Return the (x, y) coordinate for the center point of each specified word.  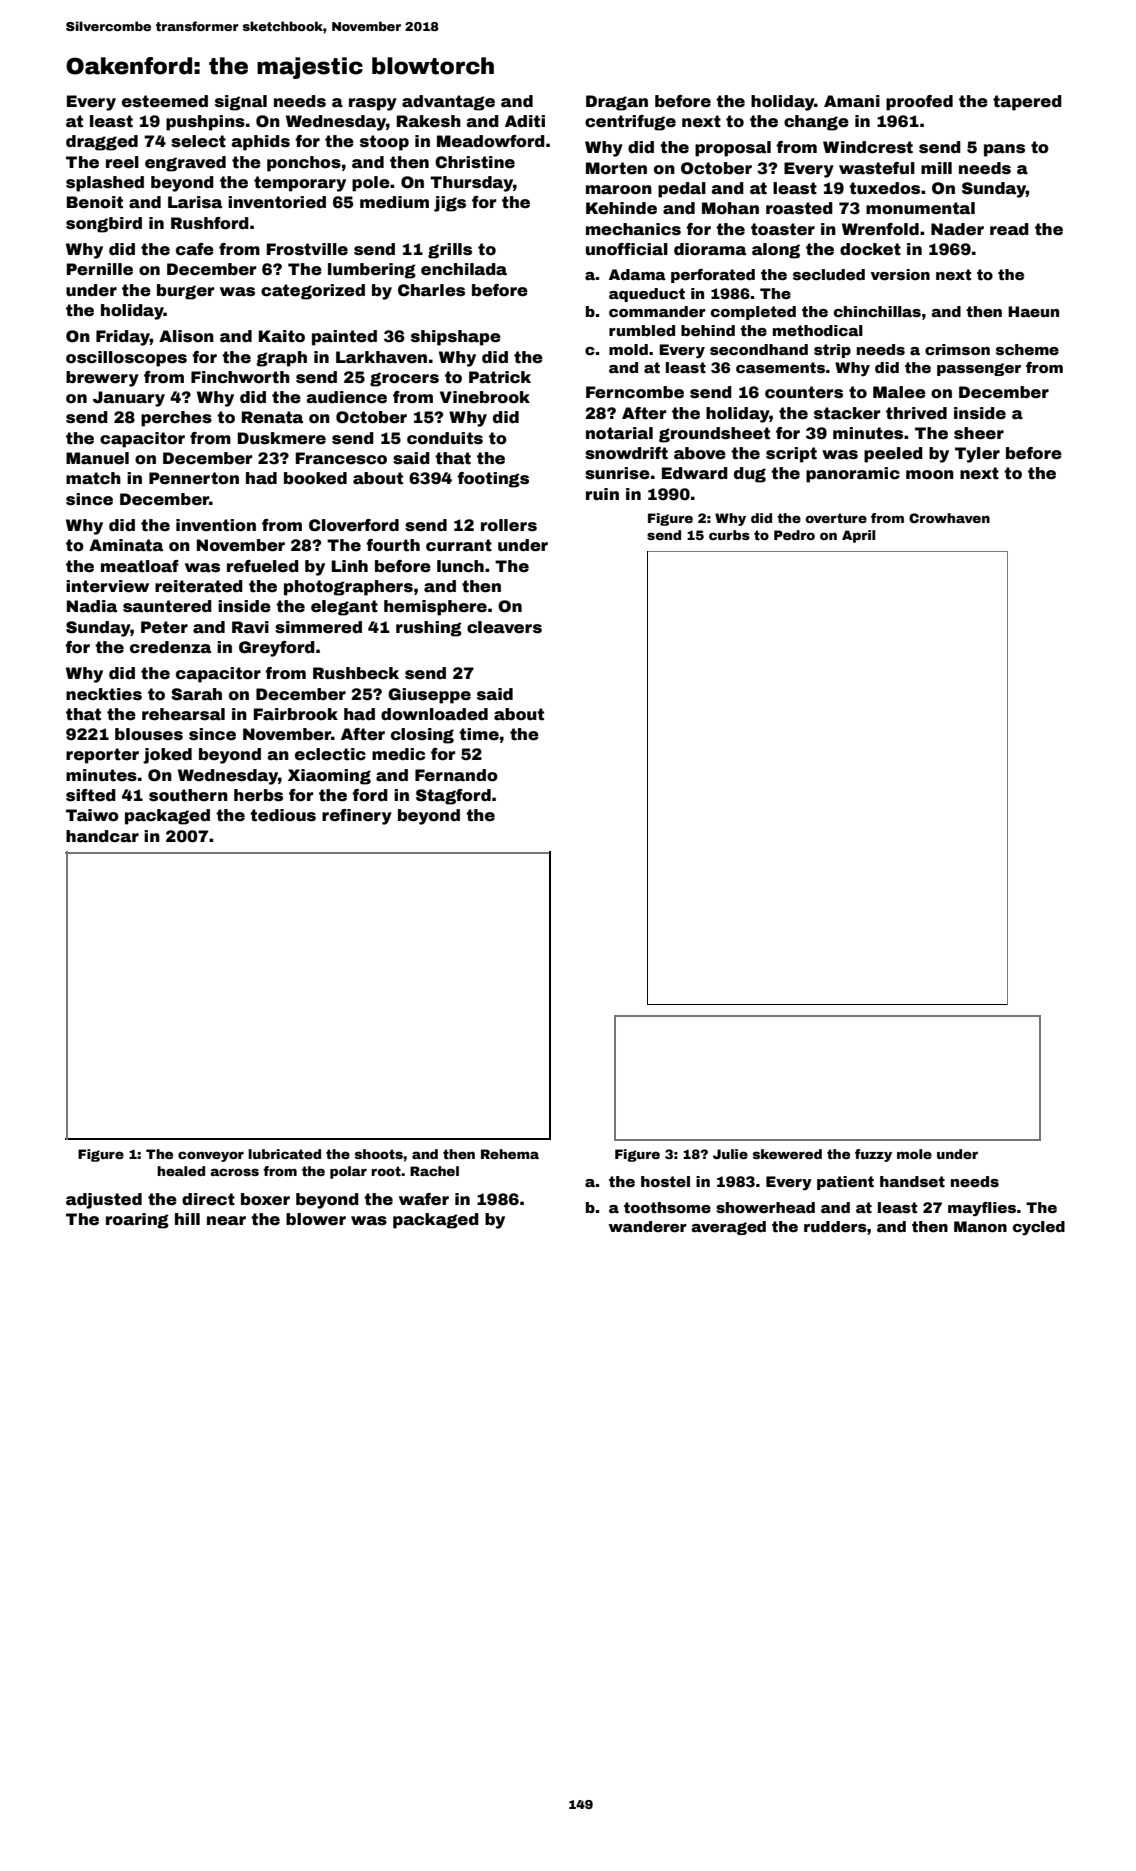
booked (315, 478)
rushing (429, 629)
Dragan (617, 103)
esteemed (165, 101)
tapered (1027, 103)
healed (181, 1171)
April (858, 536)
